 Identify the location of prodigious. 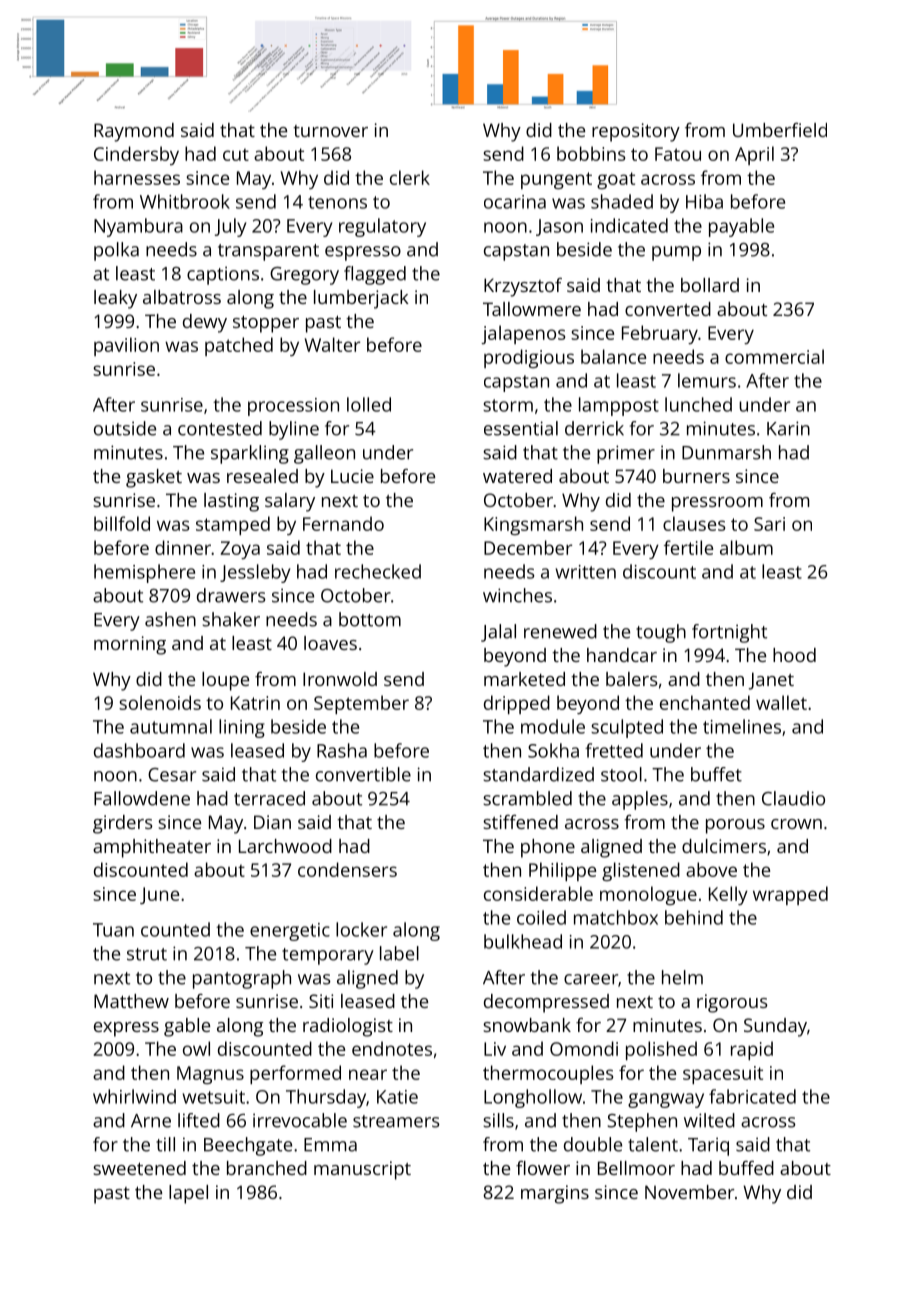
(529, 358).
